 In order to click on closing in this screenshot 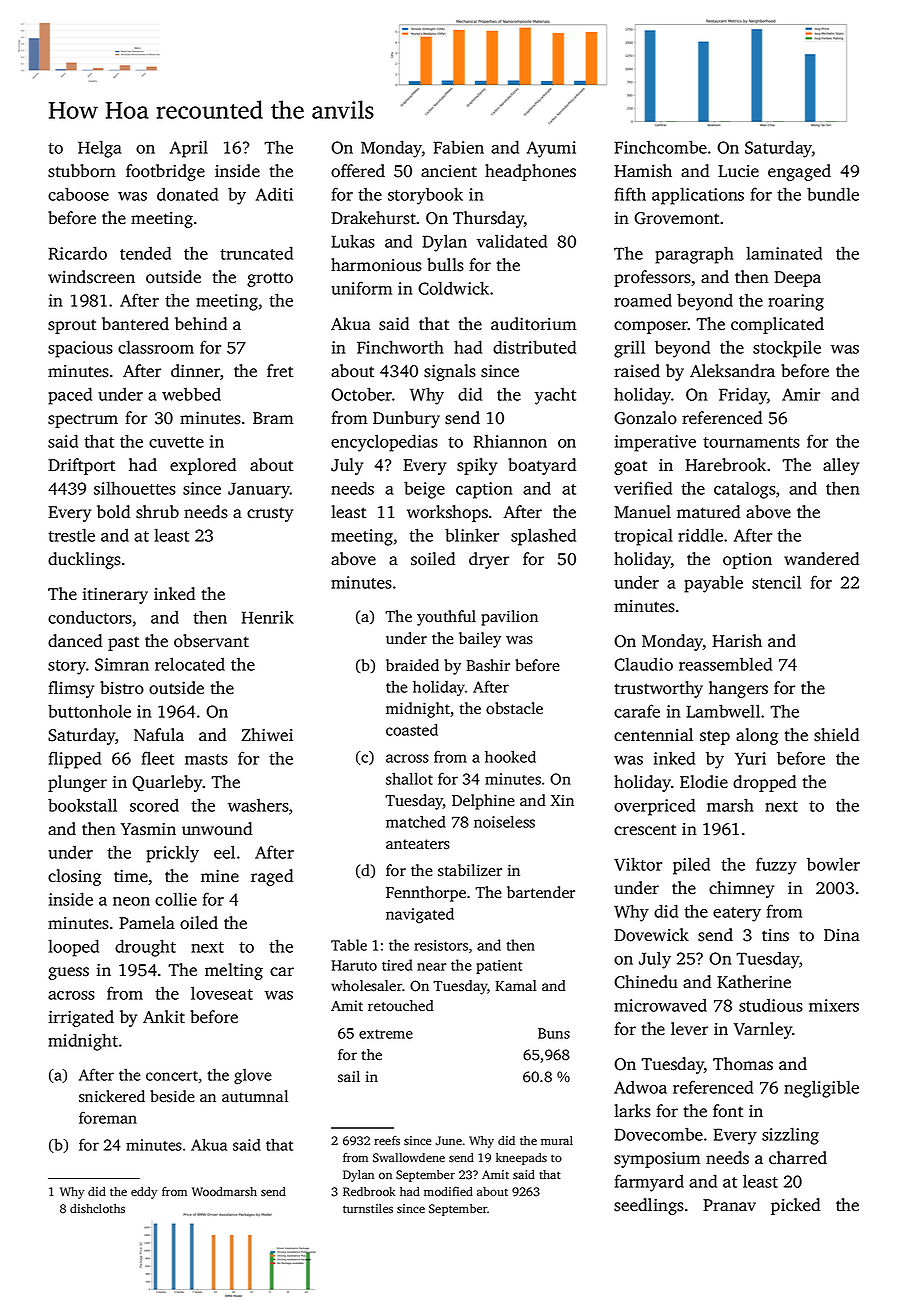, I will do `click(75, 877)`.
